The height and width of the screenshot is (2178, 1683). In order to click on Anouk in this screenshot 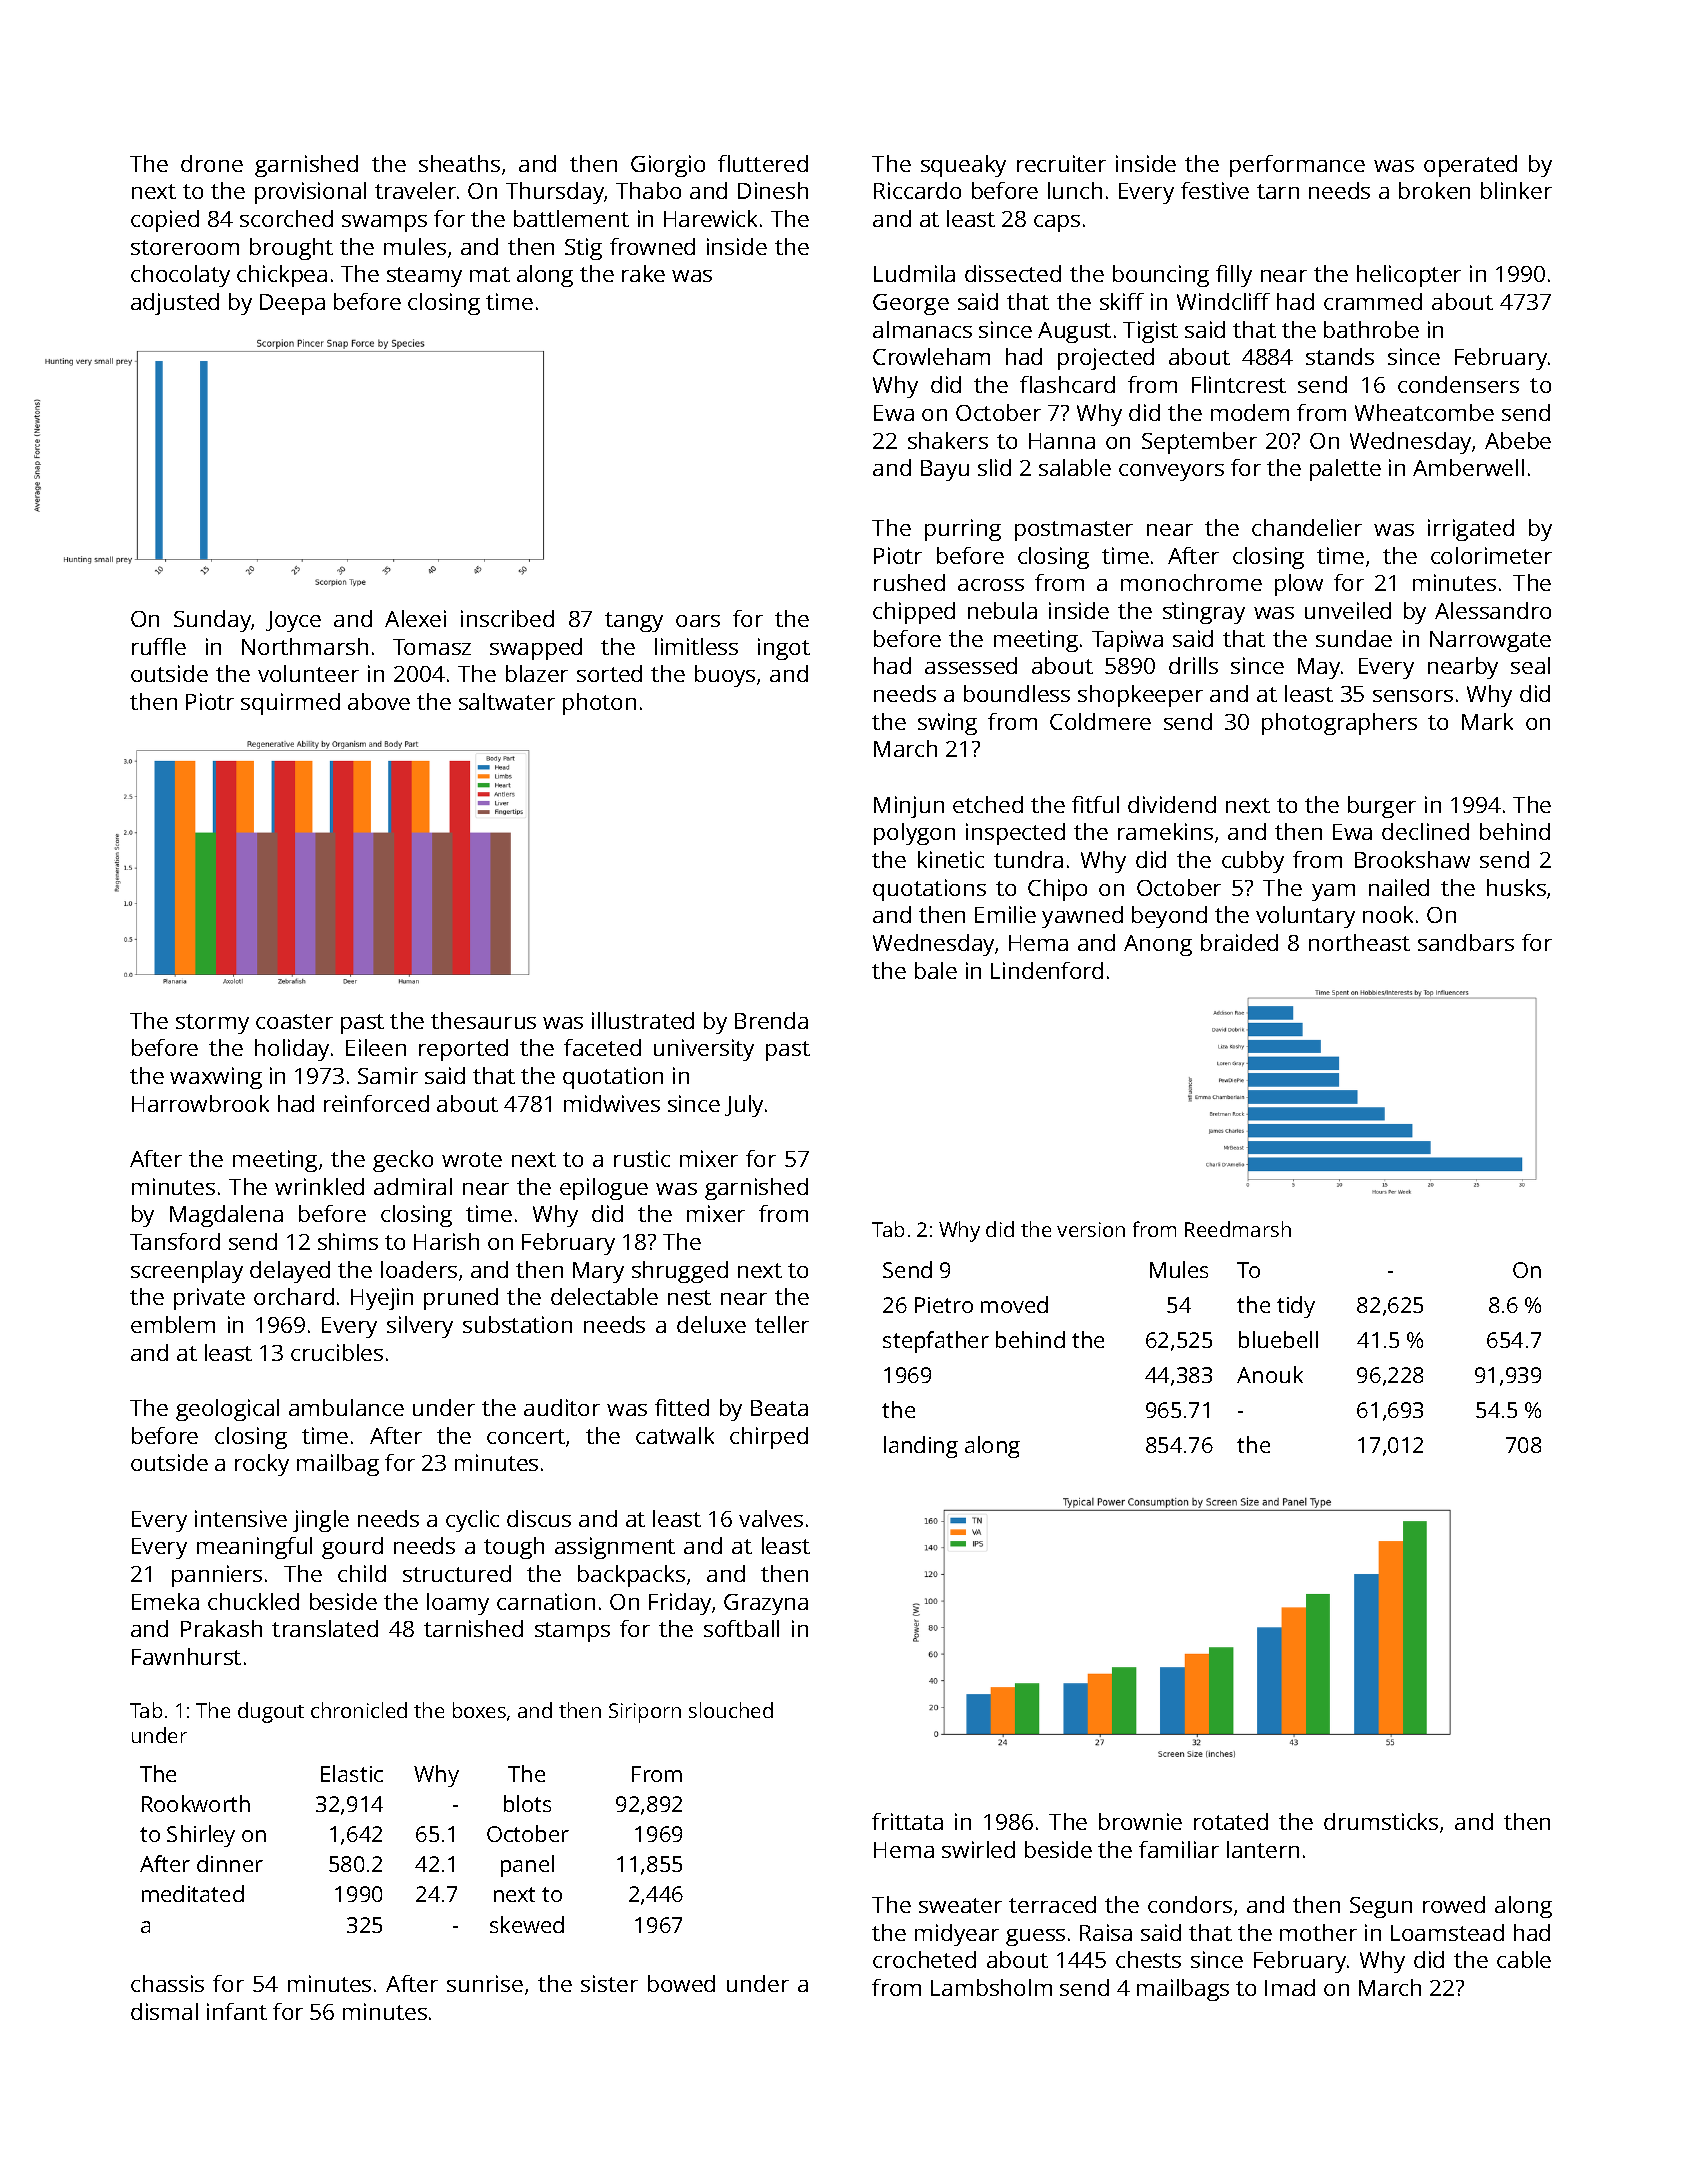, I will do `click(1270, 1374)`.
